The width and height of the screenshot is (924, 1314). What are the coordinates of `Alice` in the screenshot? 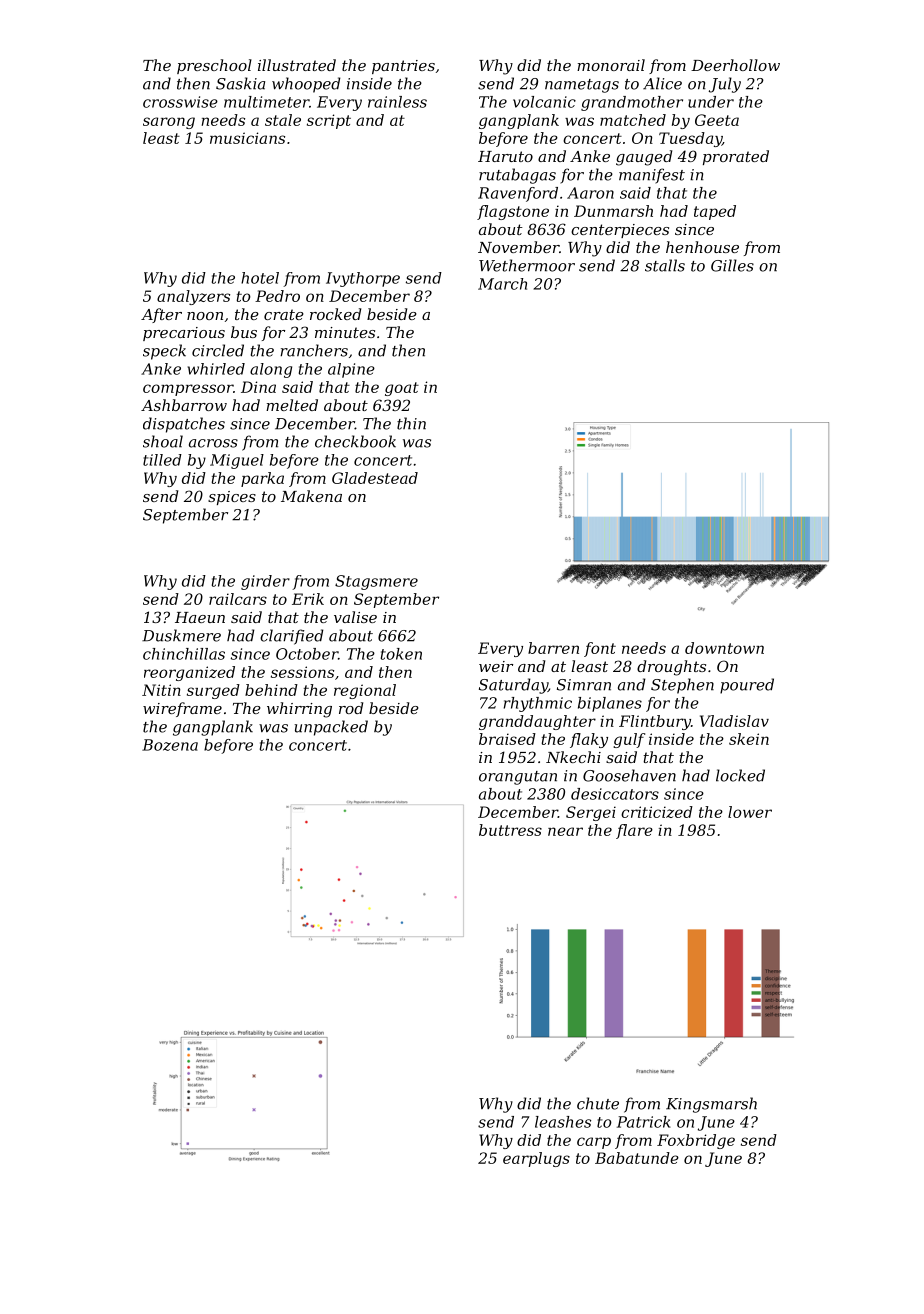 It's located at (662, 83).
